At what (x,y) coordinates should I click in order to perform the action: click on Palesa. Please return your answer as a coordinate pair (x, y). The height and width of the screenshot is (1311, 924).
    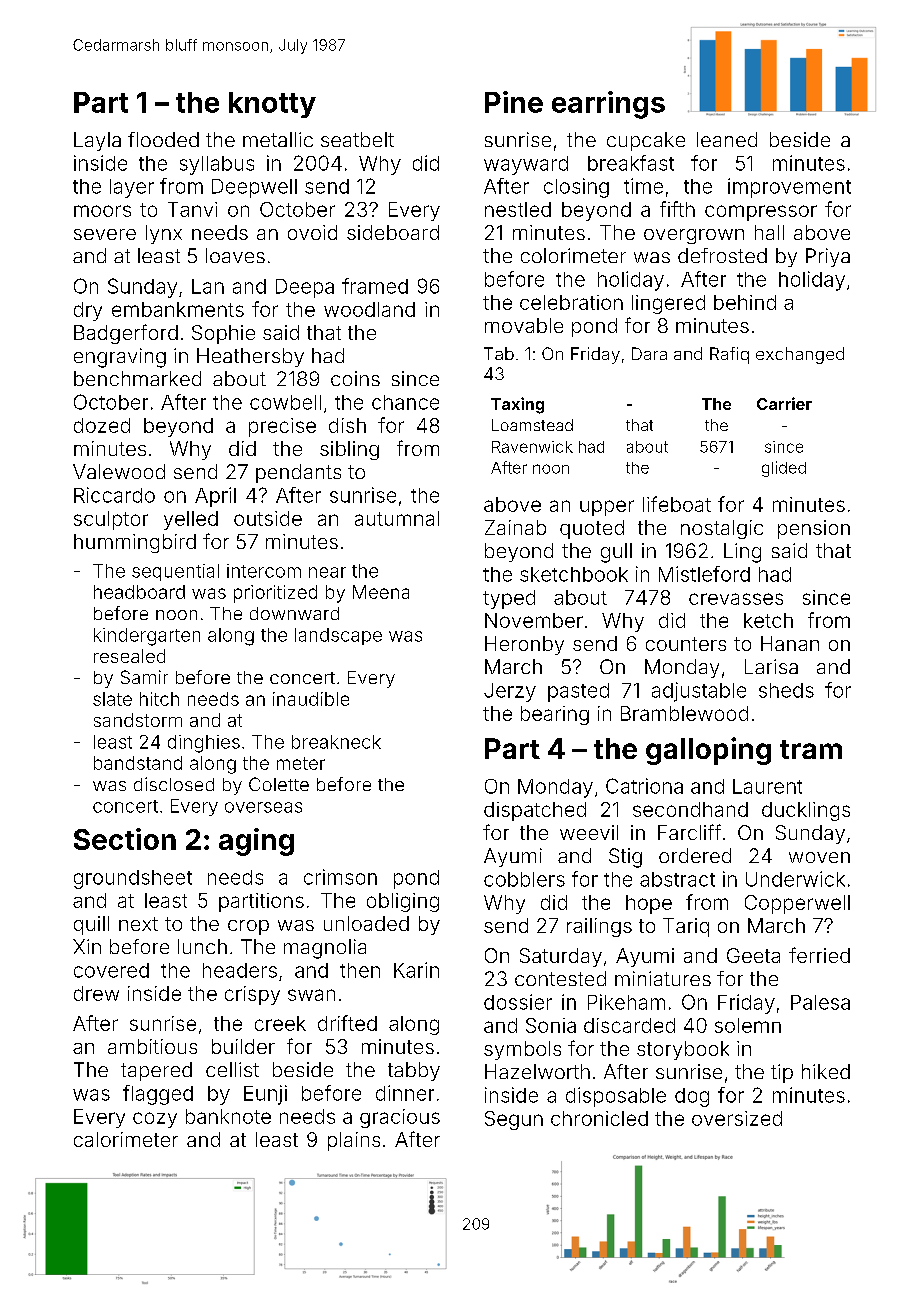
    Looking at the image, I should click on (820, 1002).
